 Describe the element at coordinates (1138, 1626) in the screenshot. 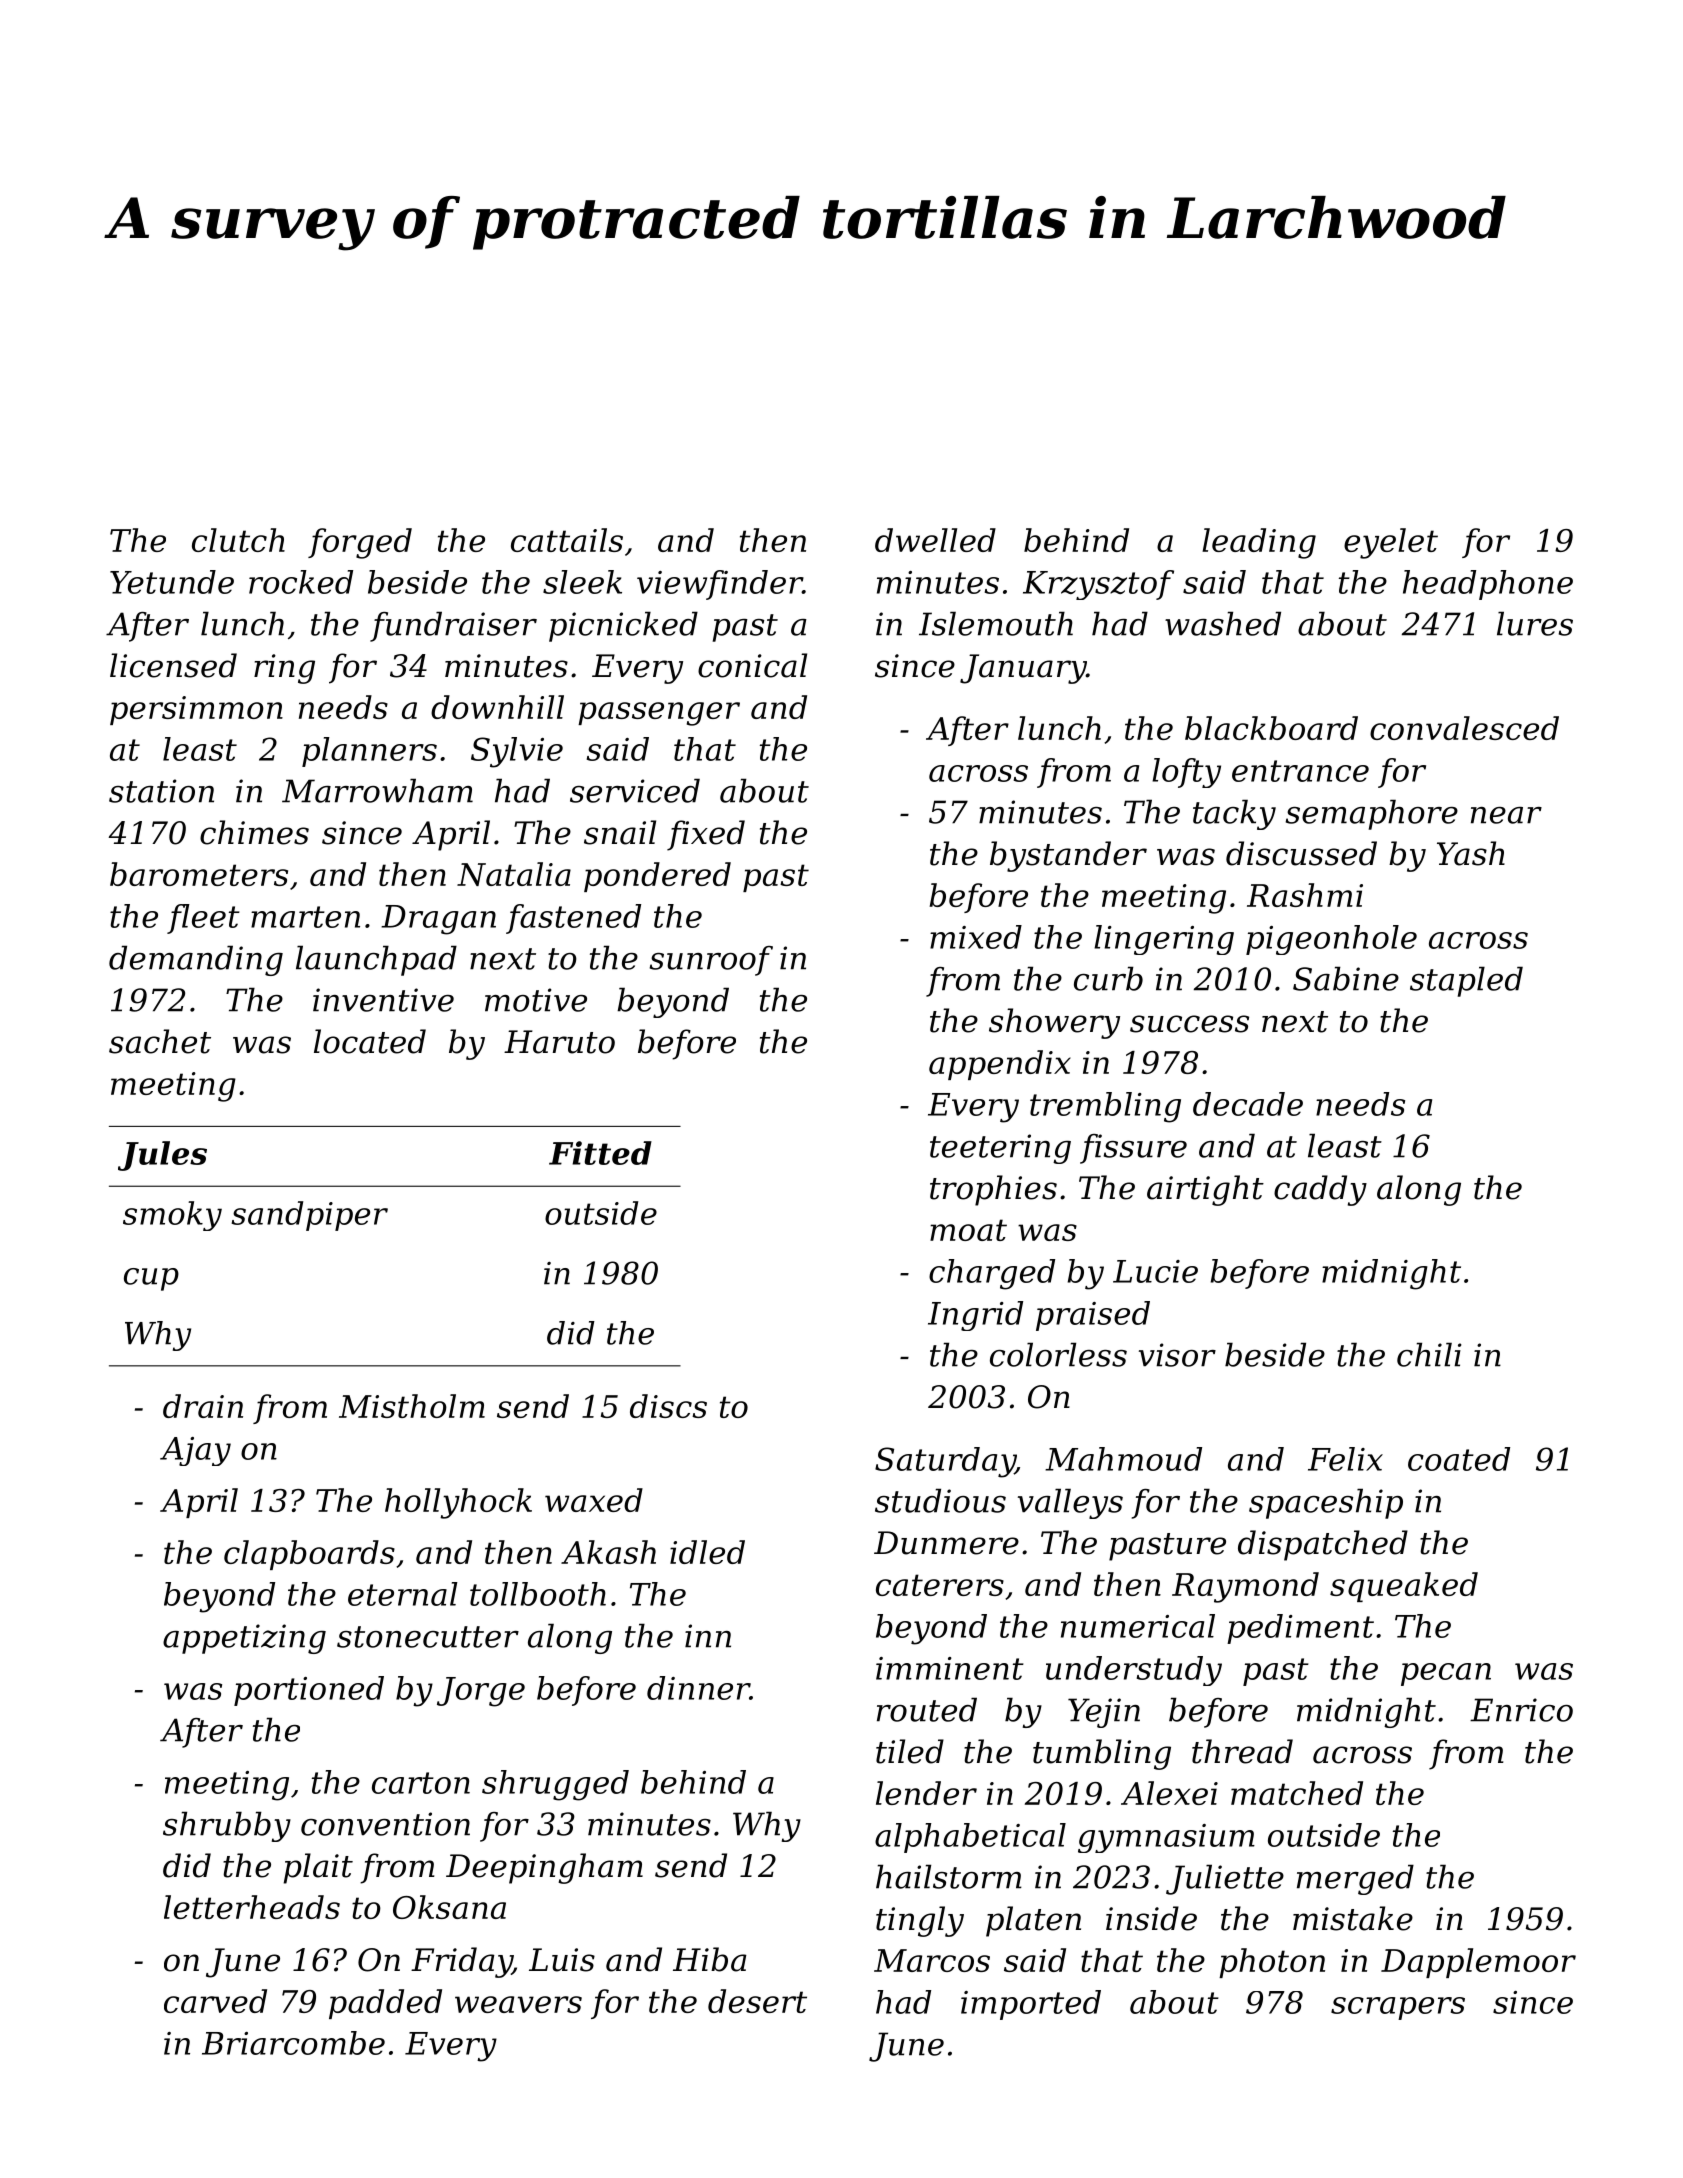

I see `numerical` at that location.
